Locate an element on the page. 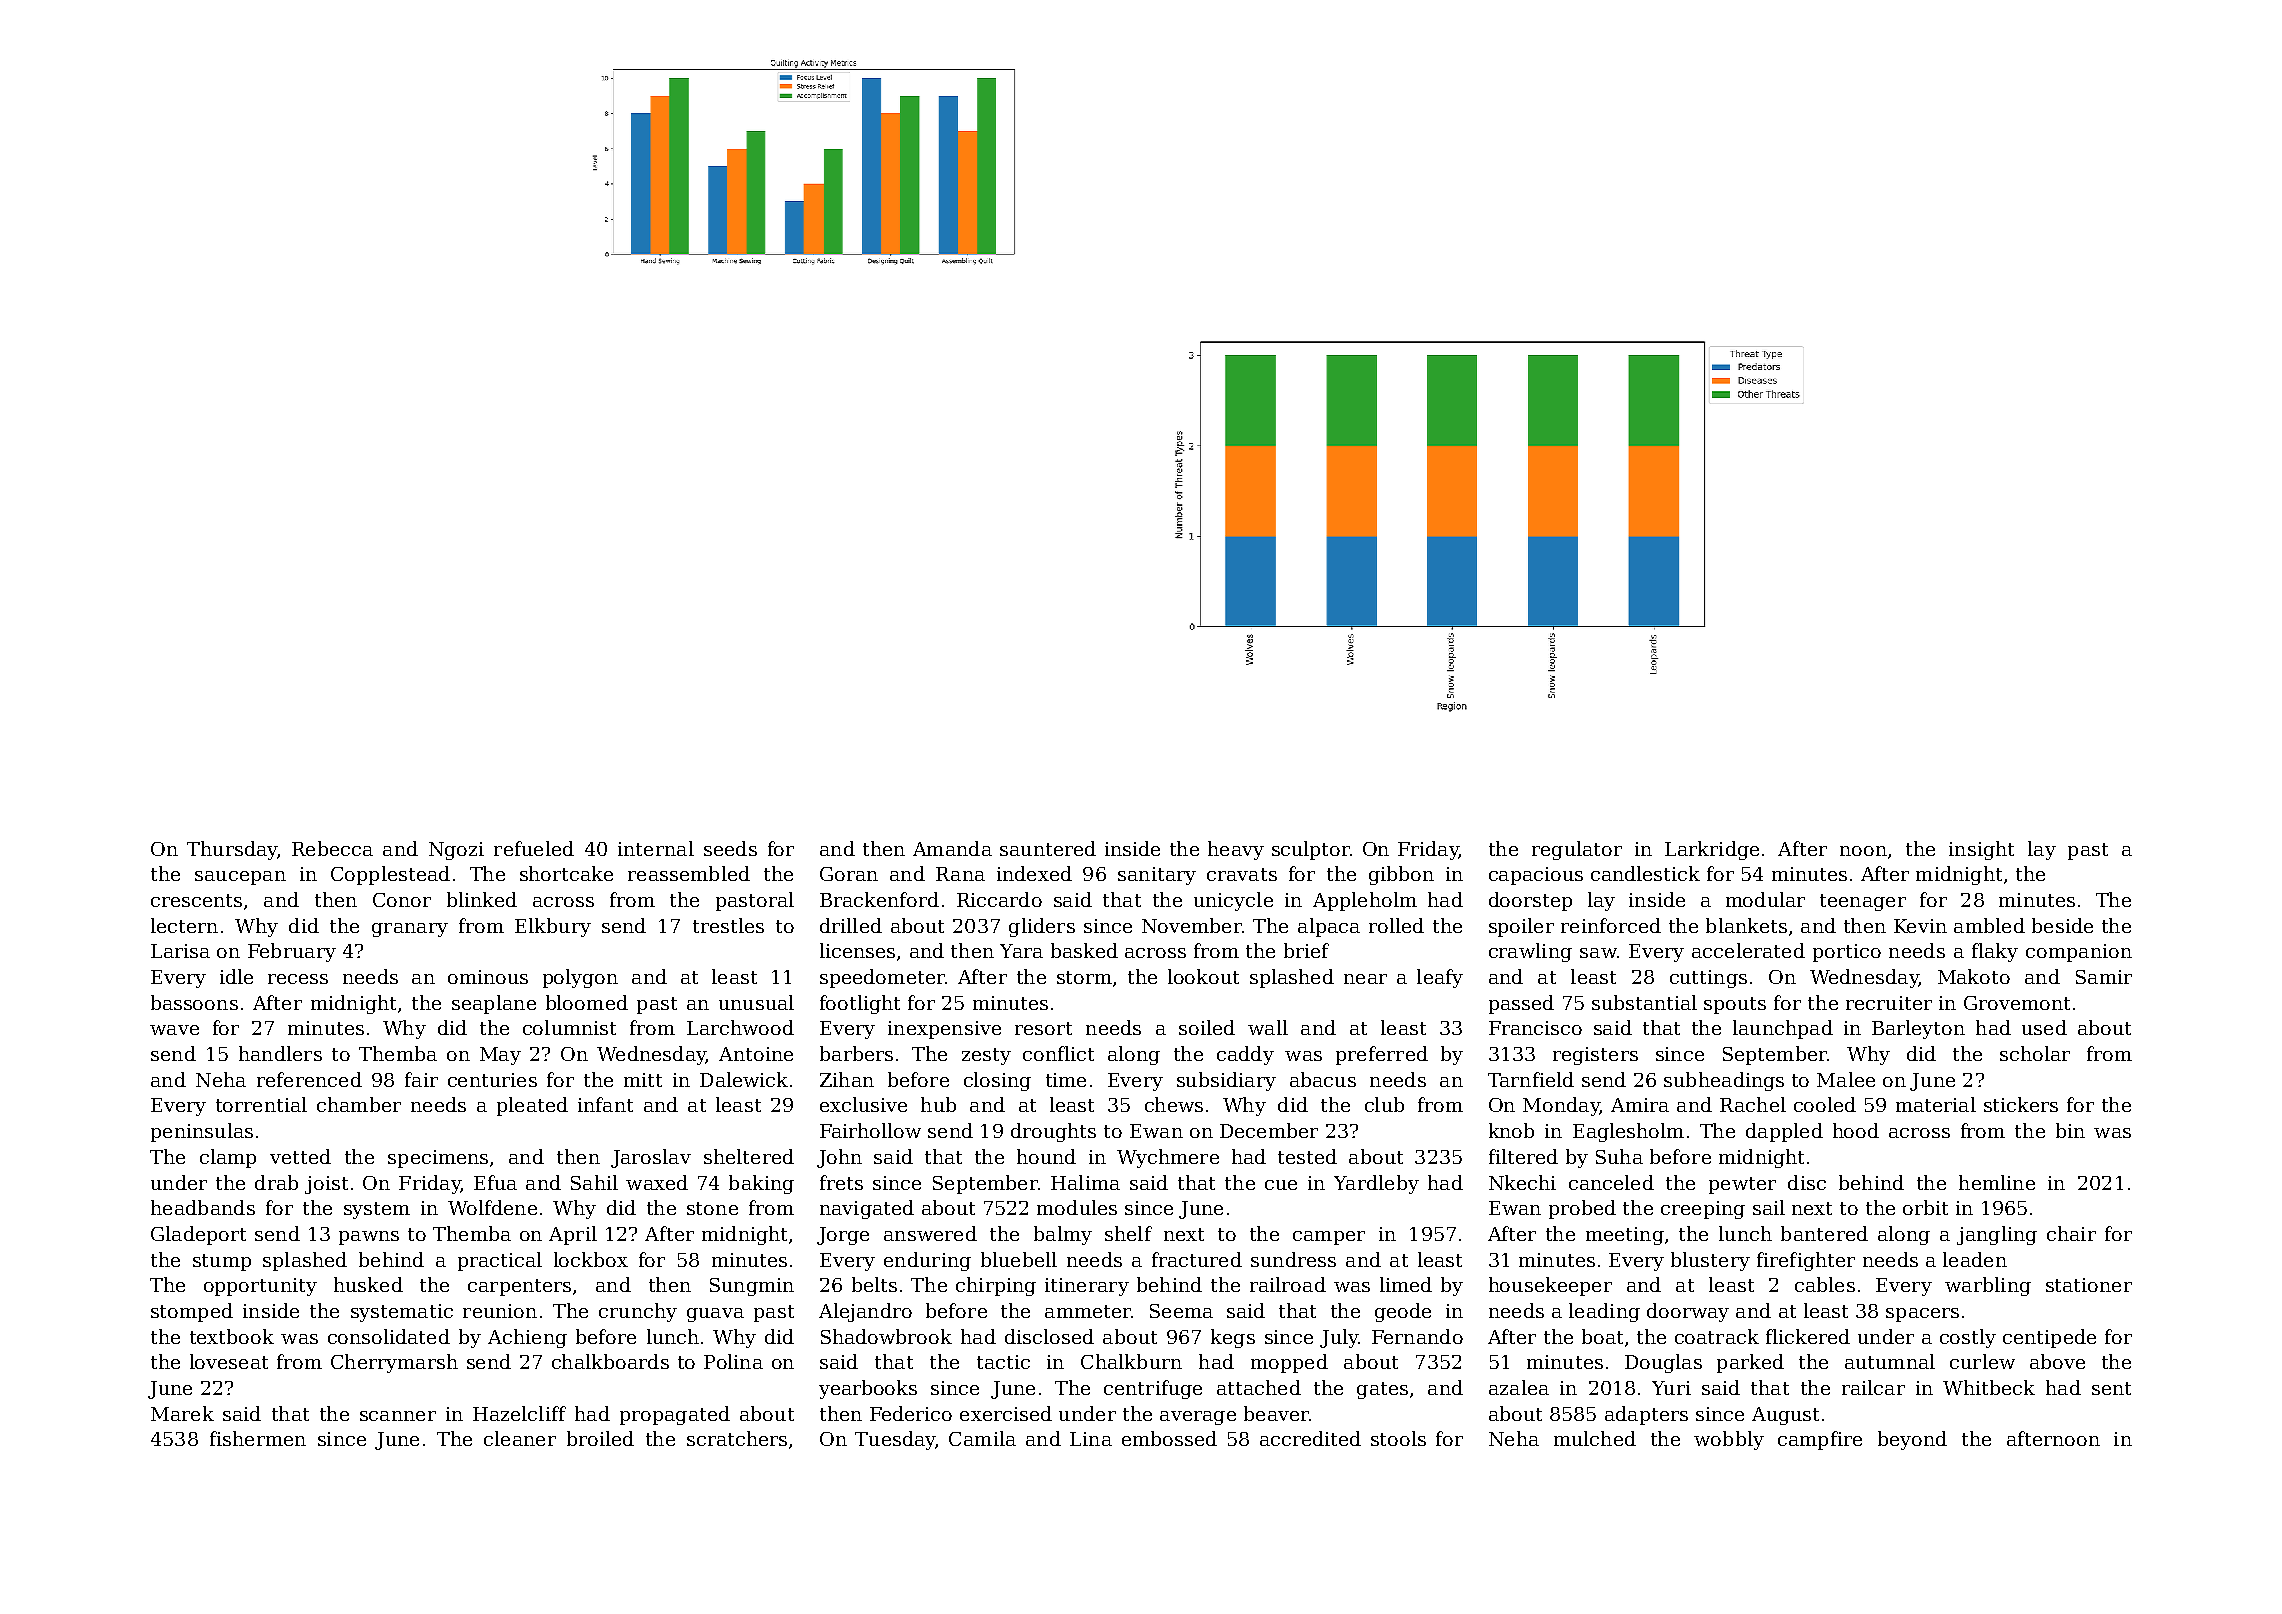  Copplestead is located at coordinates (390, 875).
